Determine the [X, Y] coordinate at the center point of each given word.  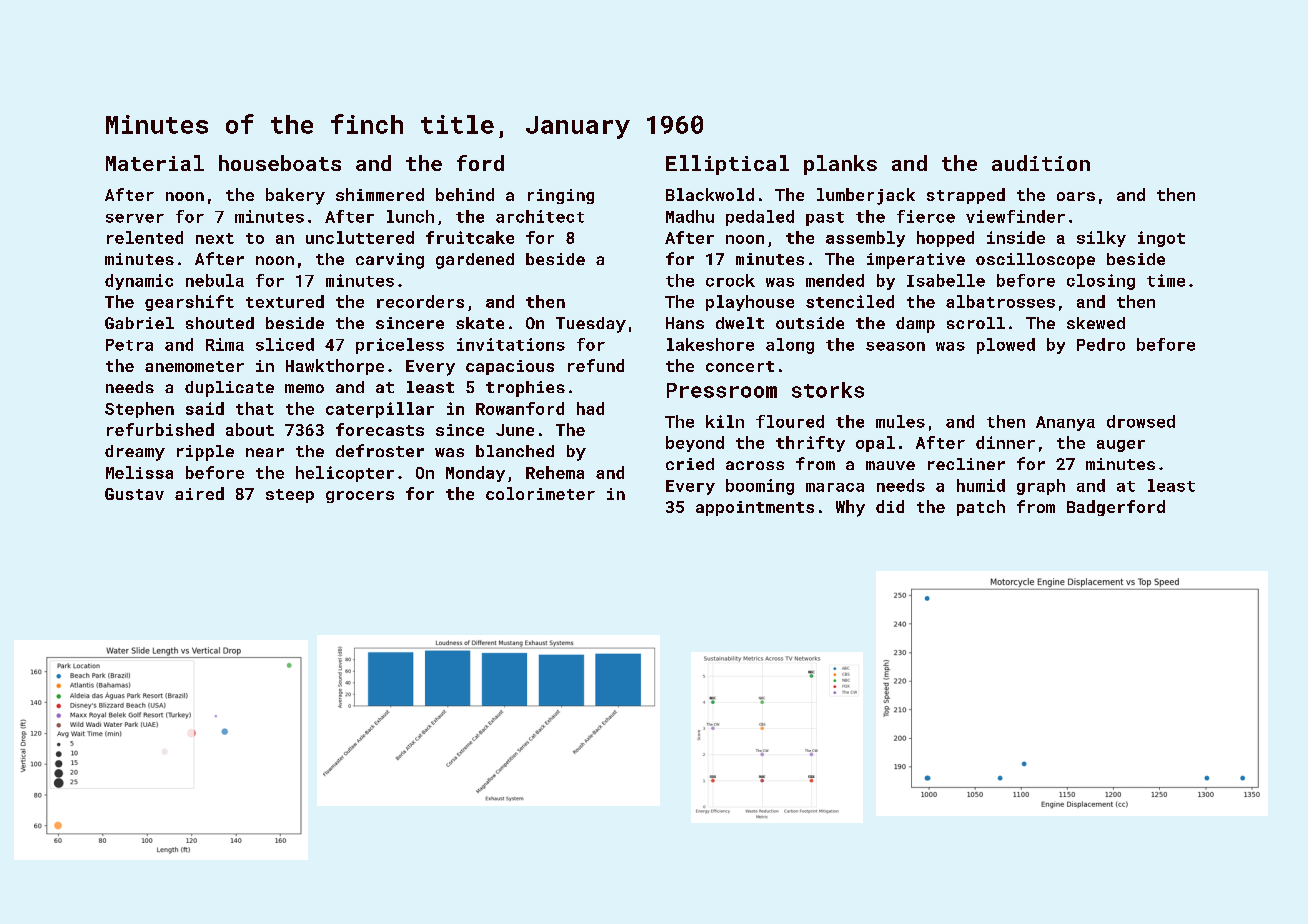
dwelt [740, 323]
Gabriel [139, 323]
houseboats [280, 163]
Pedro [1101, 344]
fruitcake [470, 237]
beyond [695, 444]
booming [760, 487]
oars [1076, 196]
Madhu [690, 216]
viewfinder [1015, 216]
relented [145, 237]
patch [981, 508]
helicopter [345, 474]
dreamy [135, 453]
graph [1041, 487]
